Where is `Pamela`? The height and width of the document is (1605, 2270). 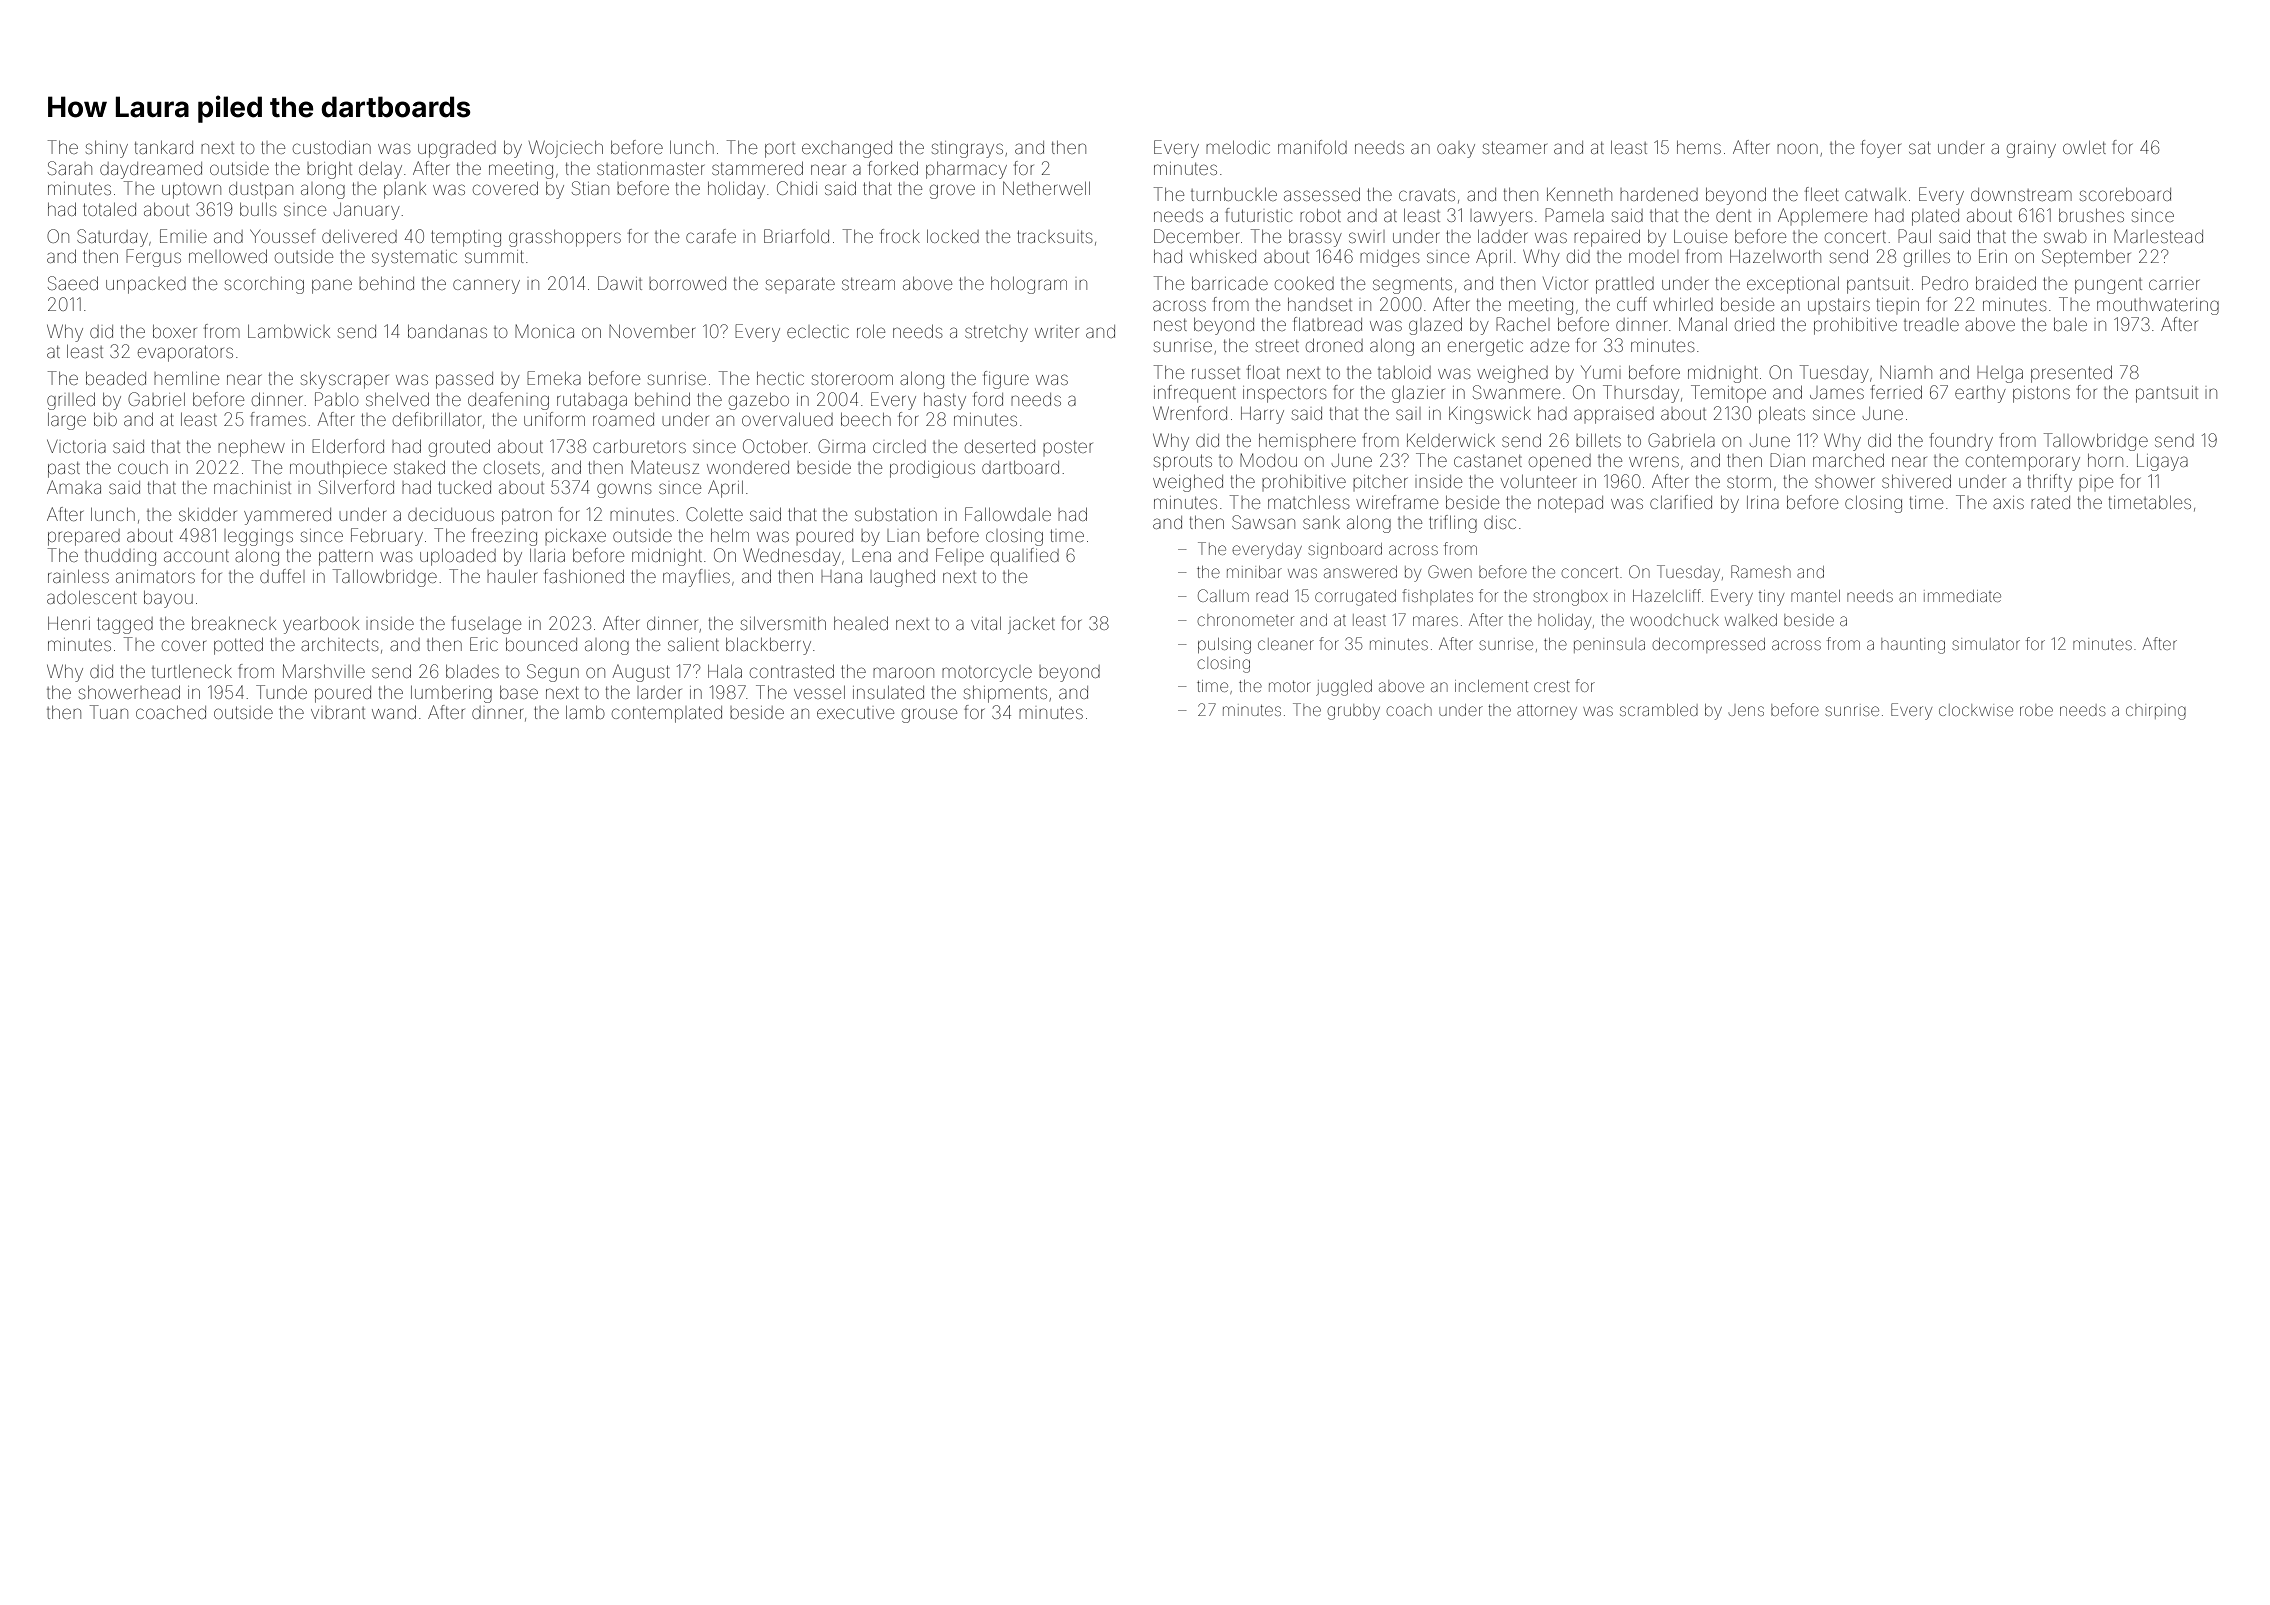 Pamela is located at coordinates (1574, 215).
